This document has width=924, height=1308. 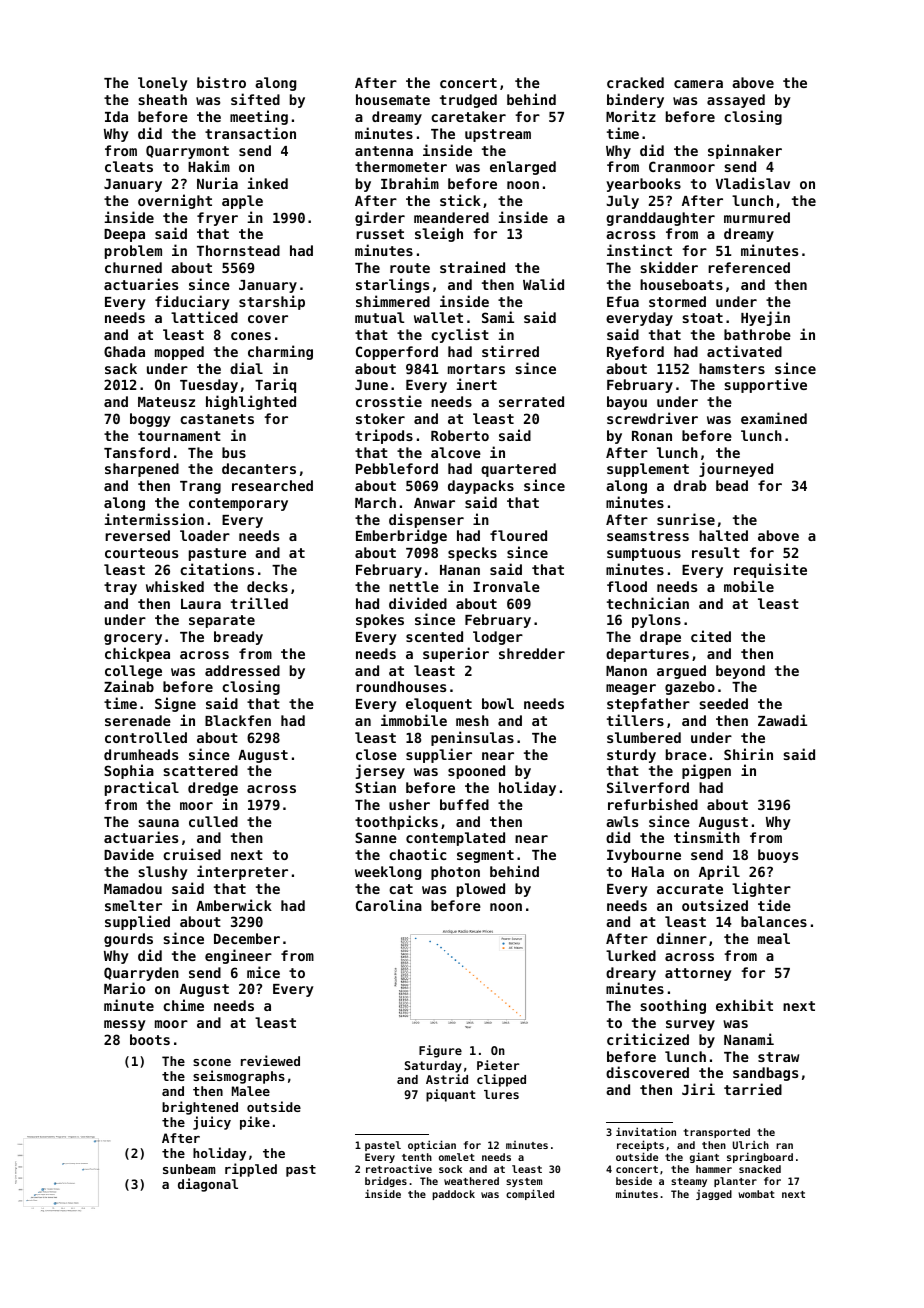 What do you see at coordinates (163, 84) in the document?
I see `lonely` at bounding box center [163, 84].
